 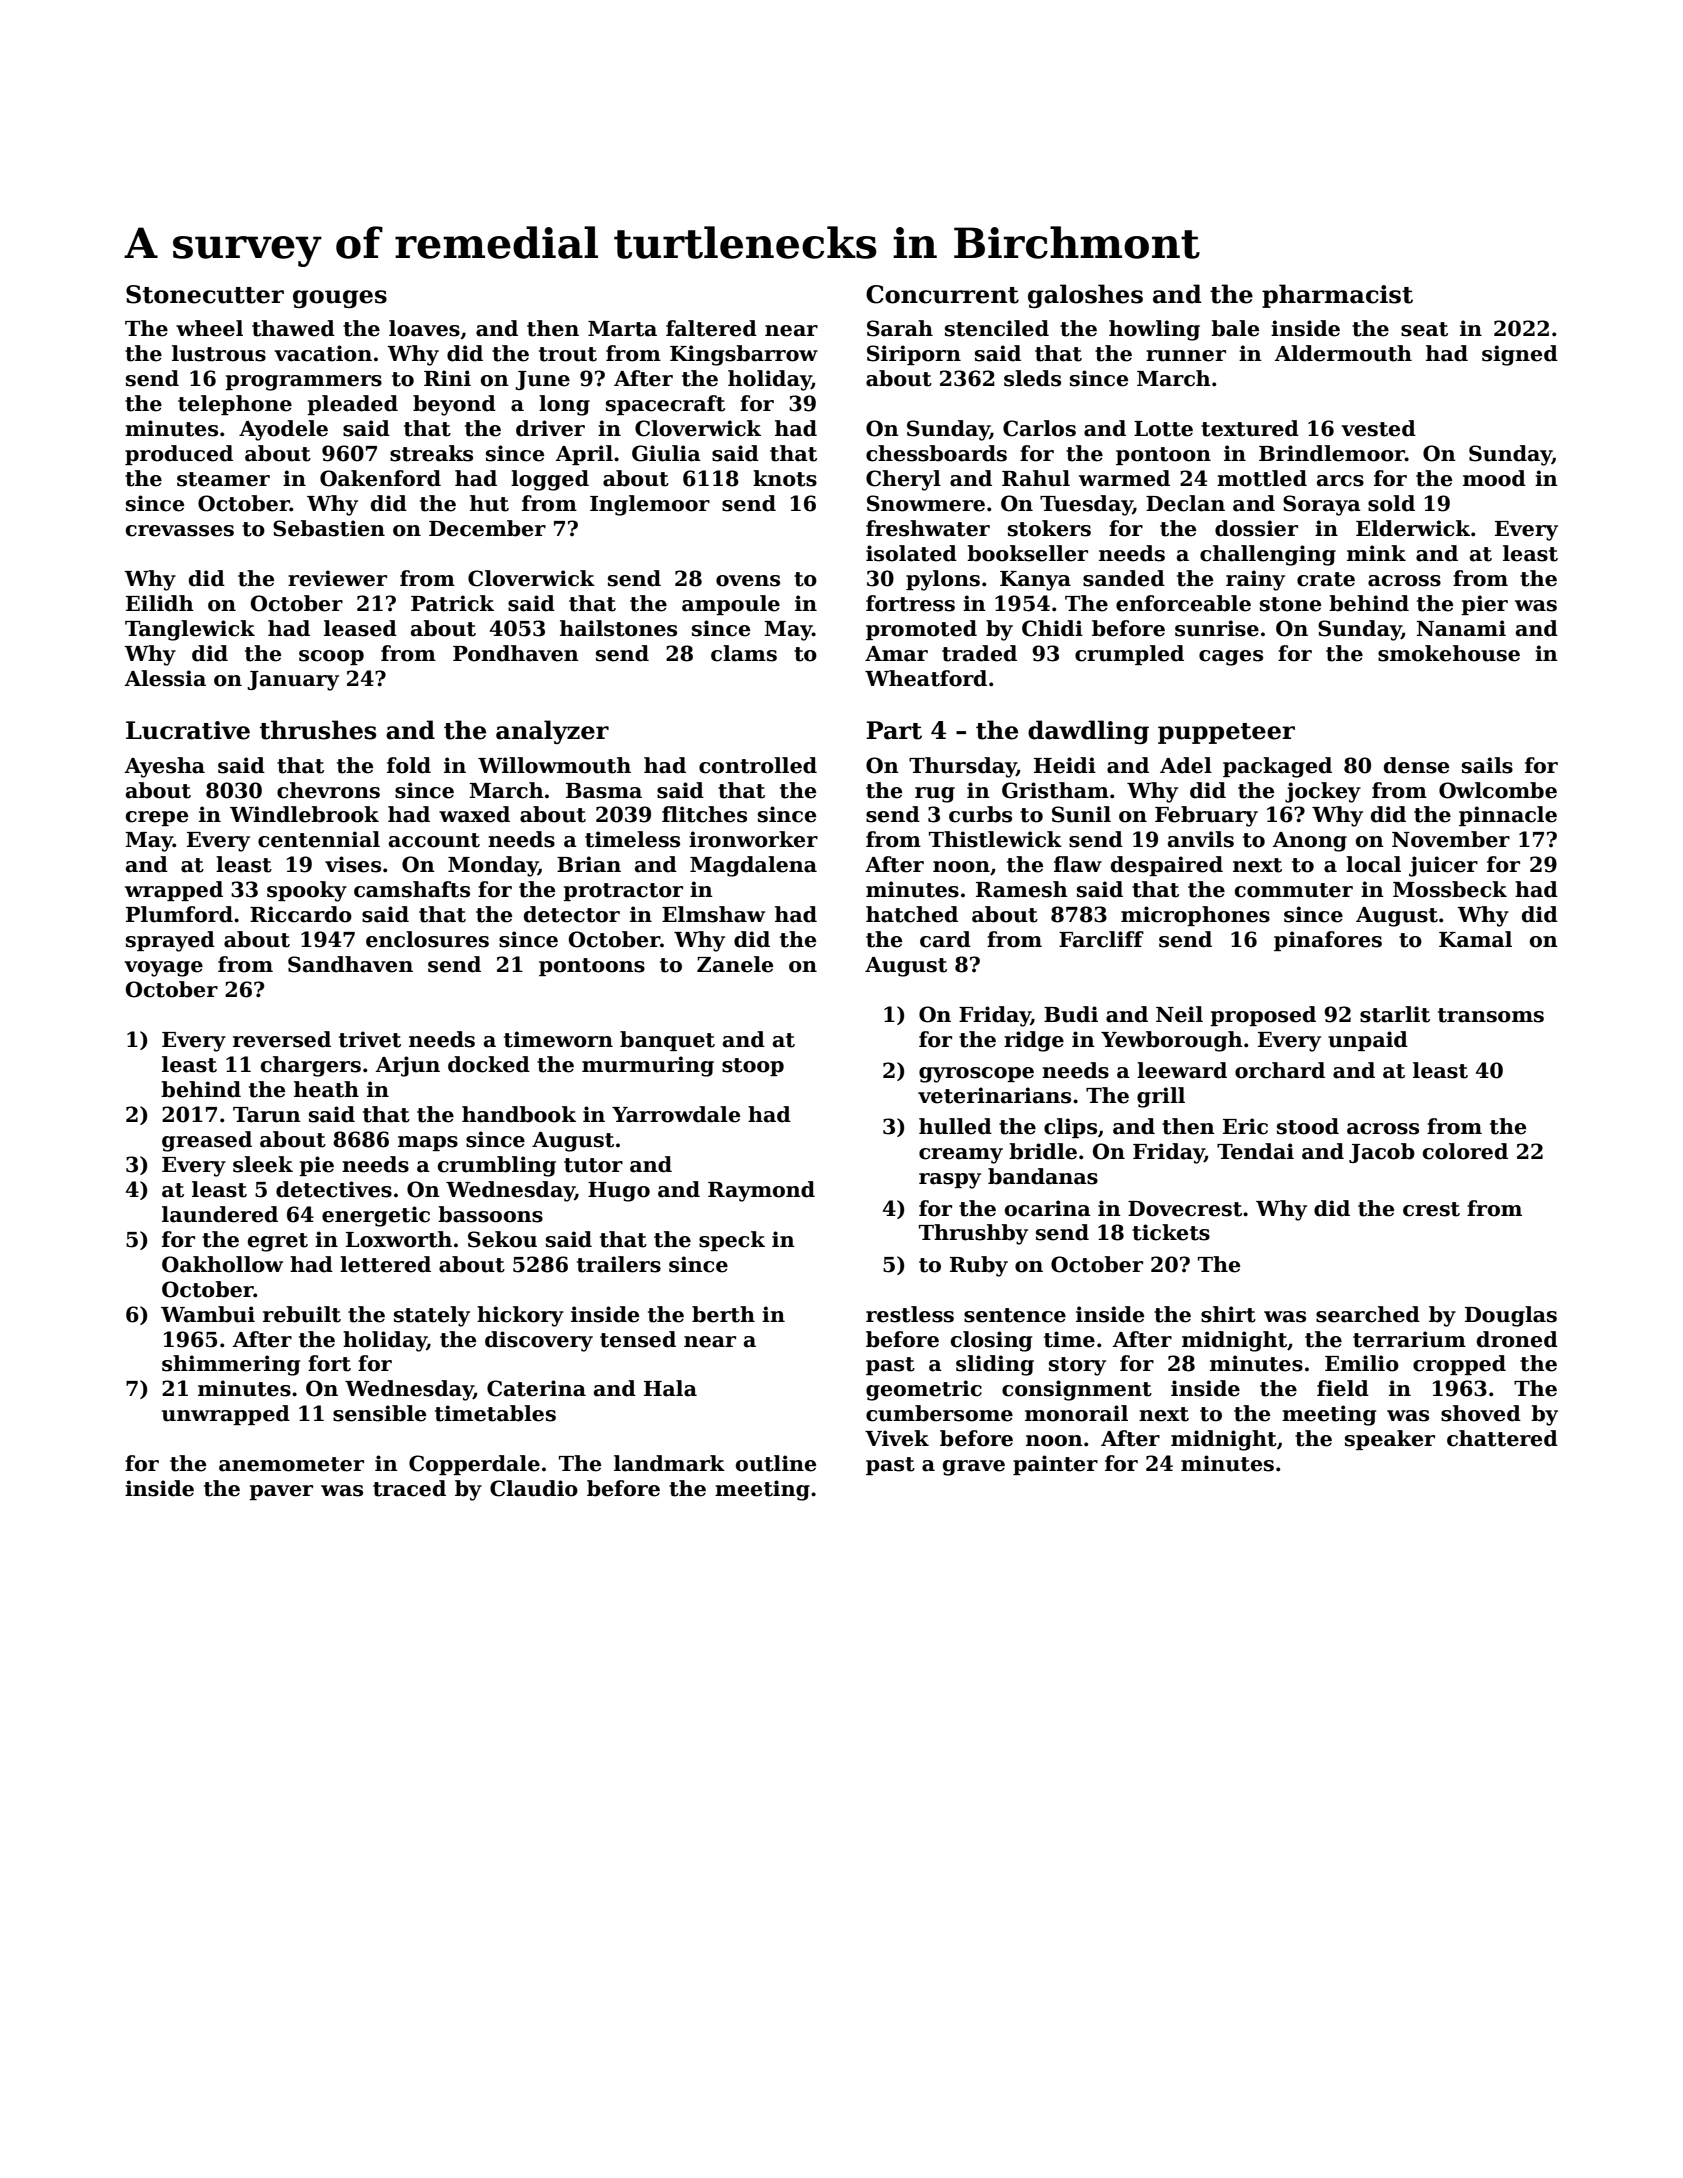 What do you see at coordinates (281, 1492) in the screenshot?
I see `paver` at bounding box center [281, 1492].
